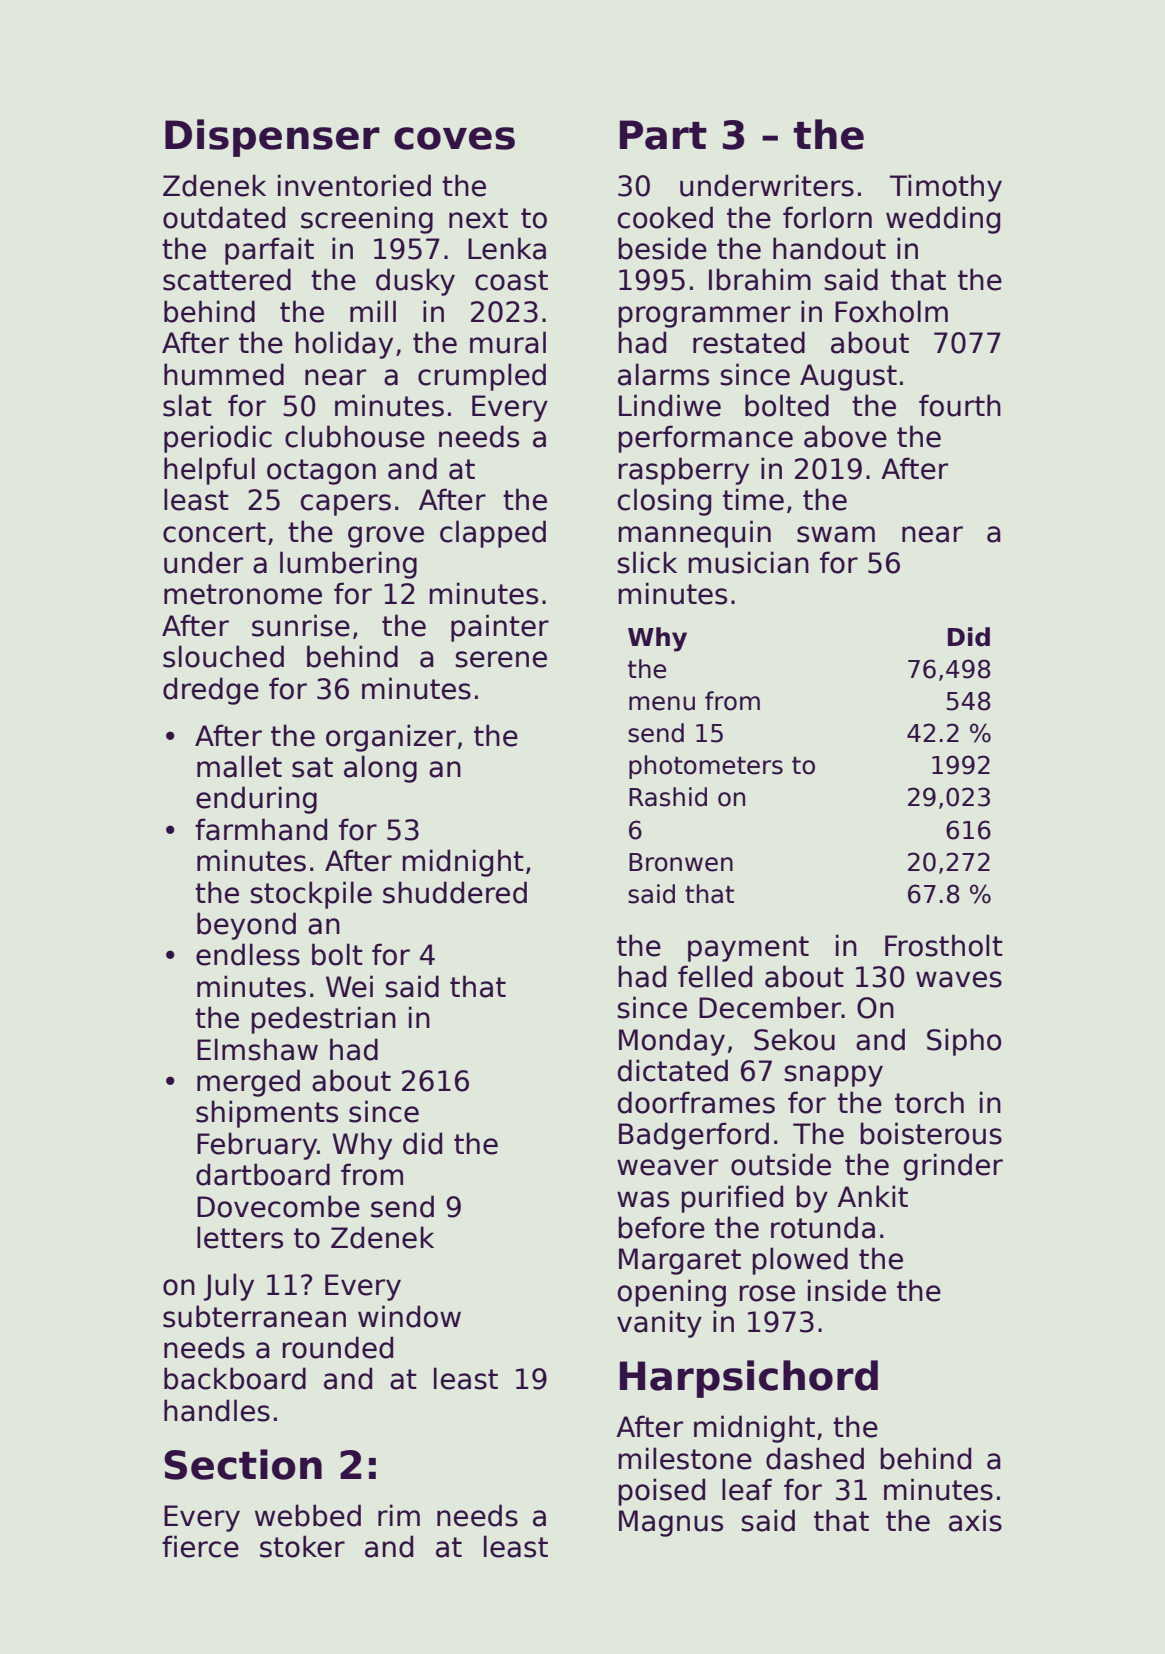 The width and height of the page is (1165, 1654). What do you see at coordinates (680, 1261) in the page?
I see `Margaret` at bounding box center [680, 1261].
